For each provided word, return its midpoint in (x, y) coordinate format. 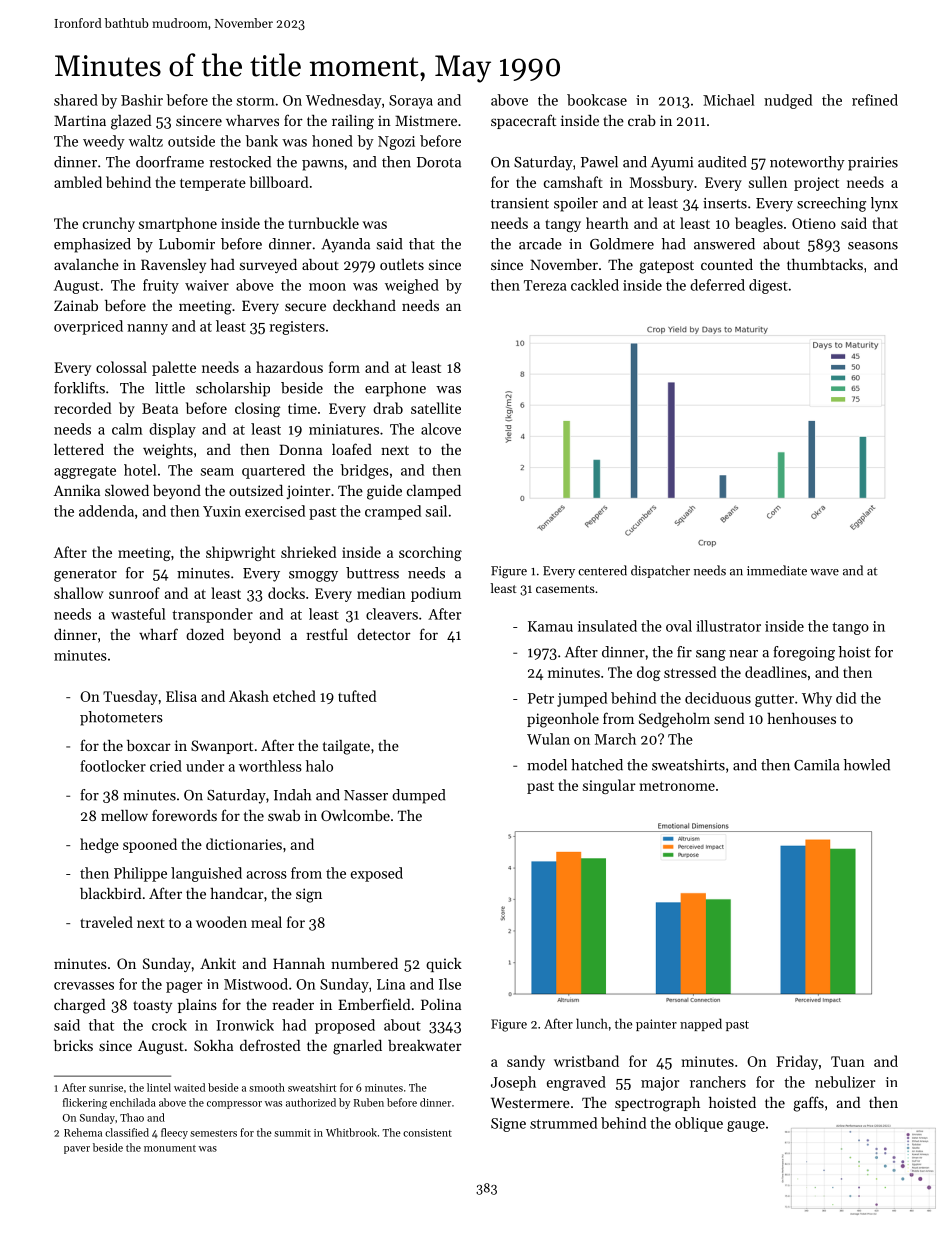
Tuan (848, 1061)
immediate (777, 570)
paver (77, 1150)
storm (256, 101)
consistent (427, 1133)
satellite (436, 408)
